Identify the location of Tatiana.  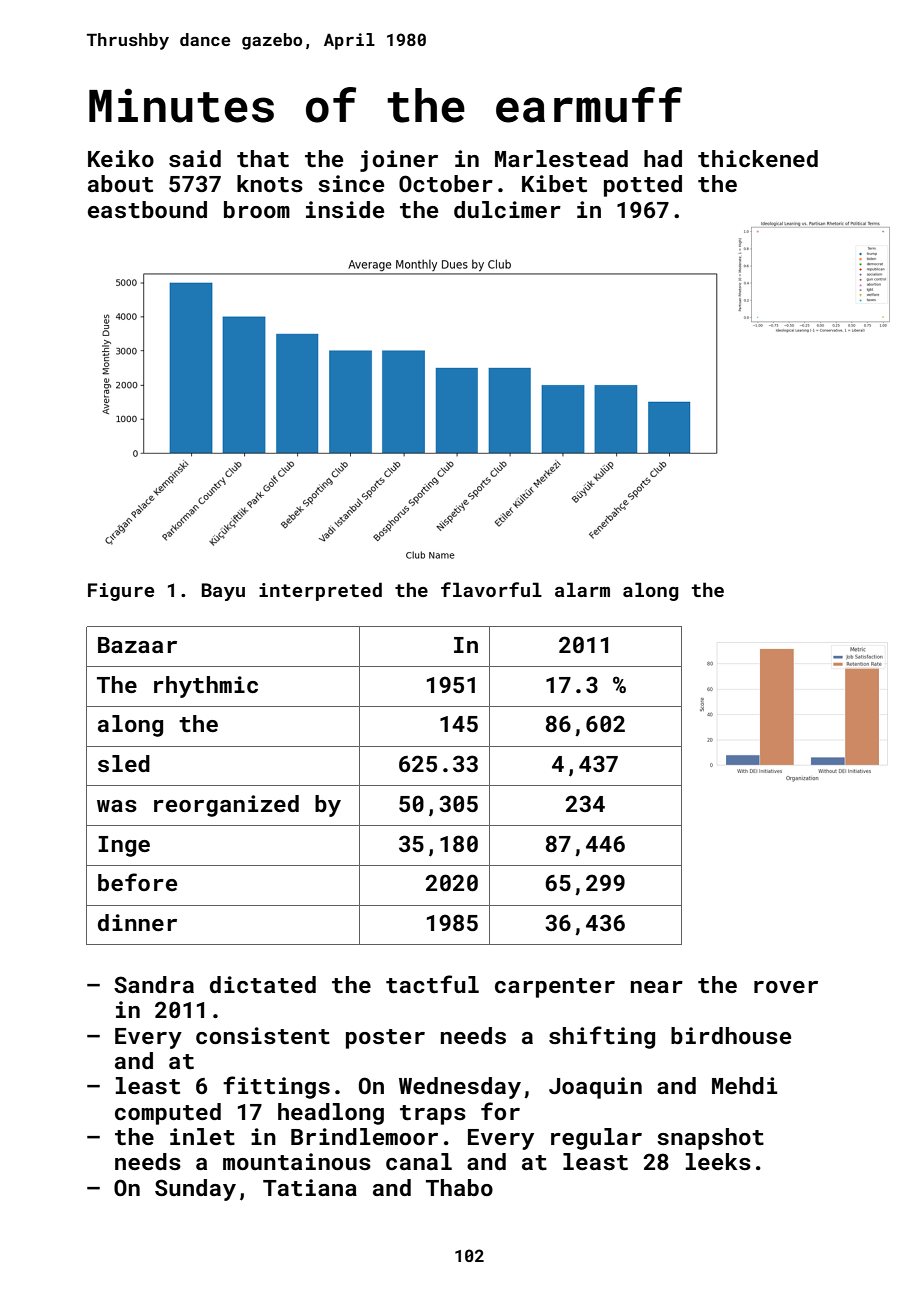
(310, 1187).
